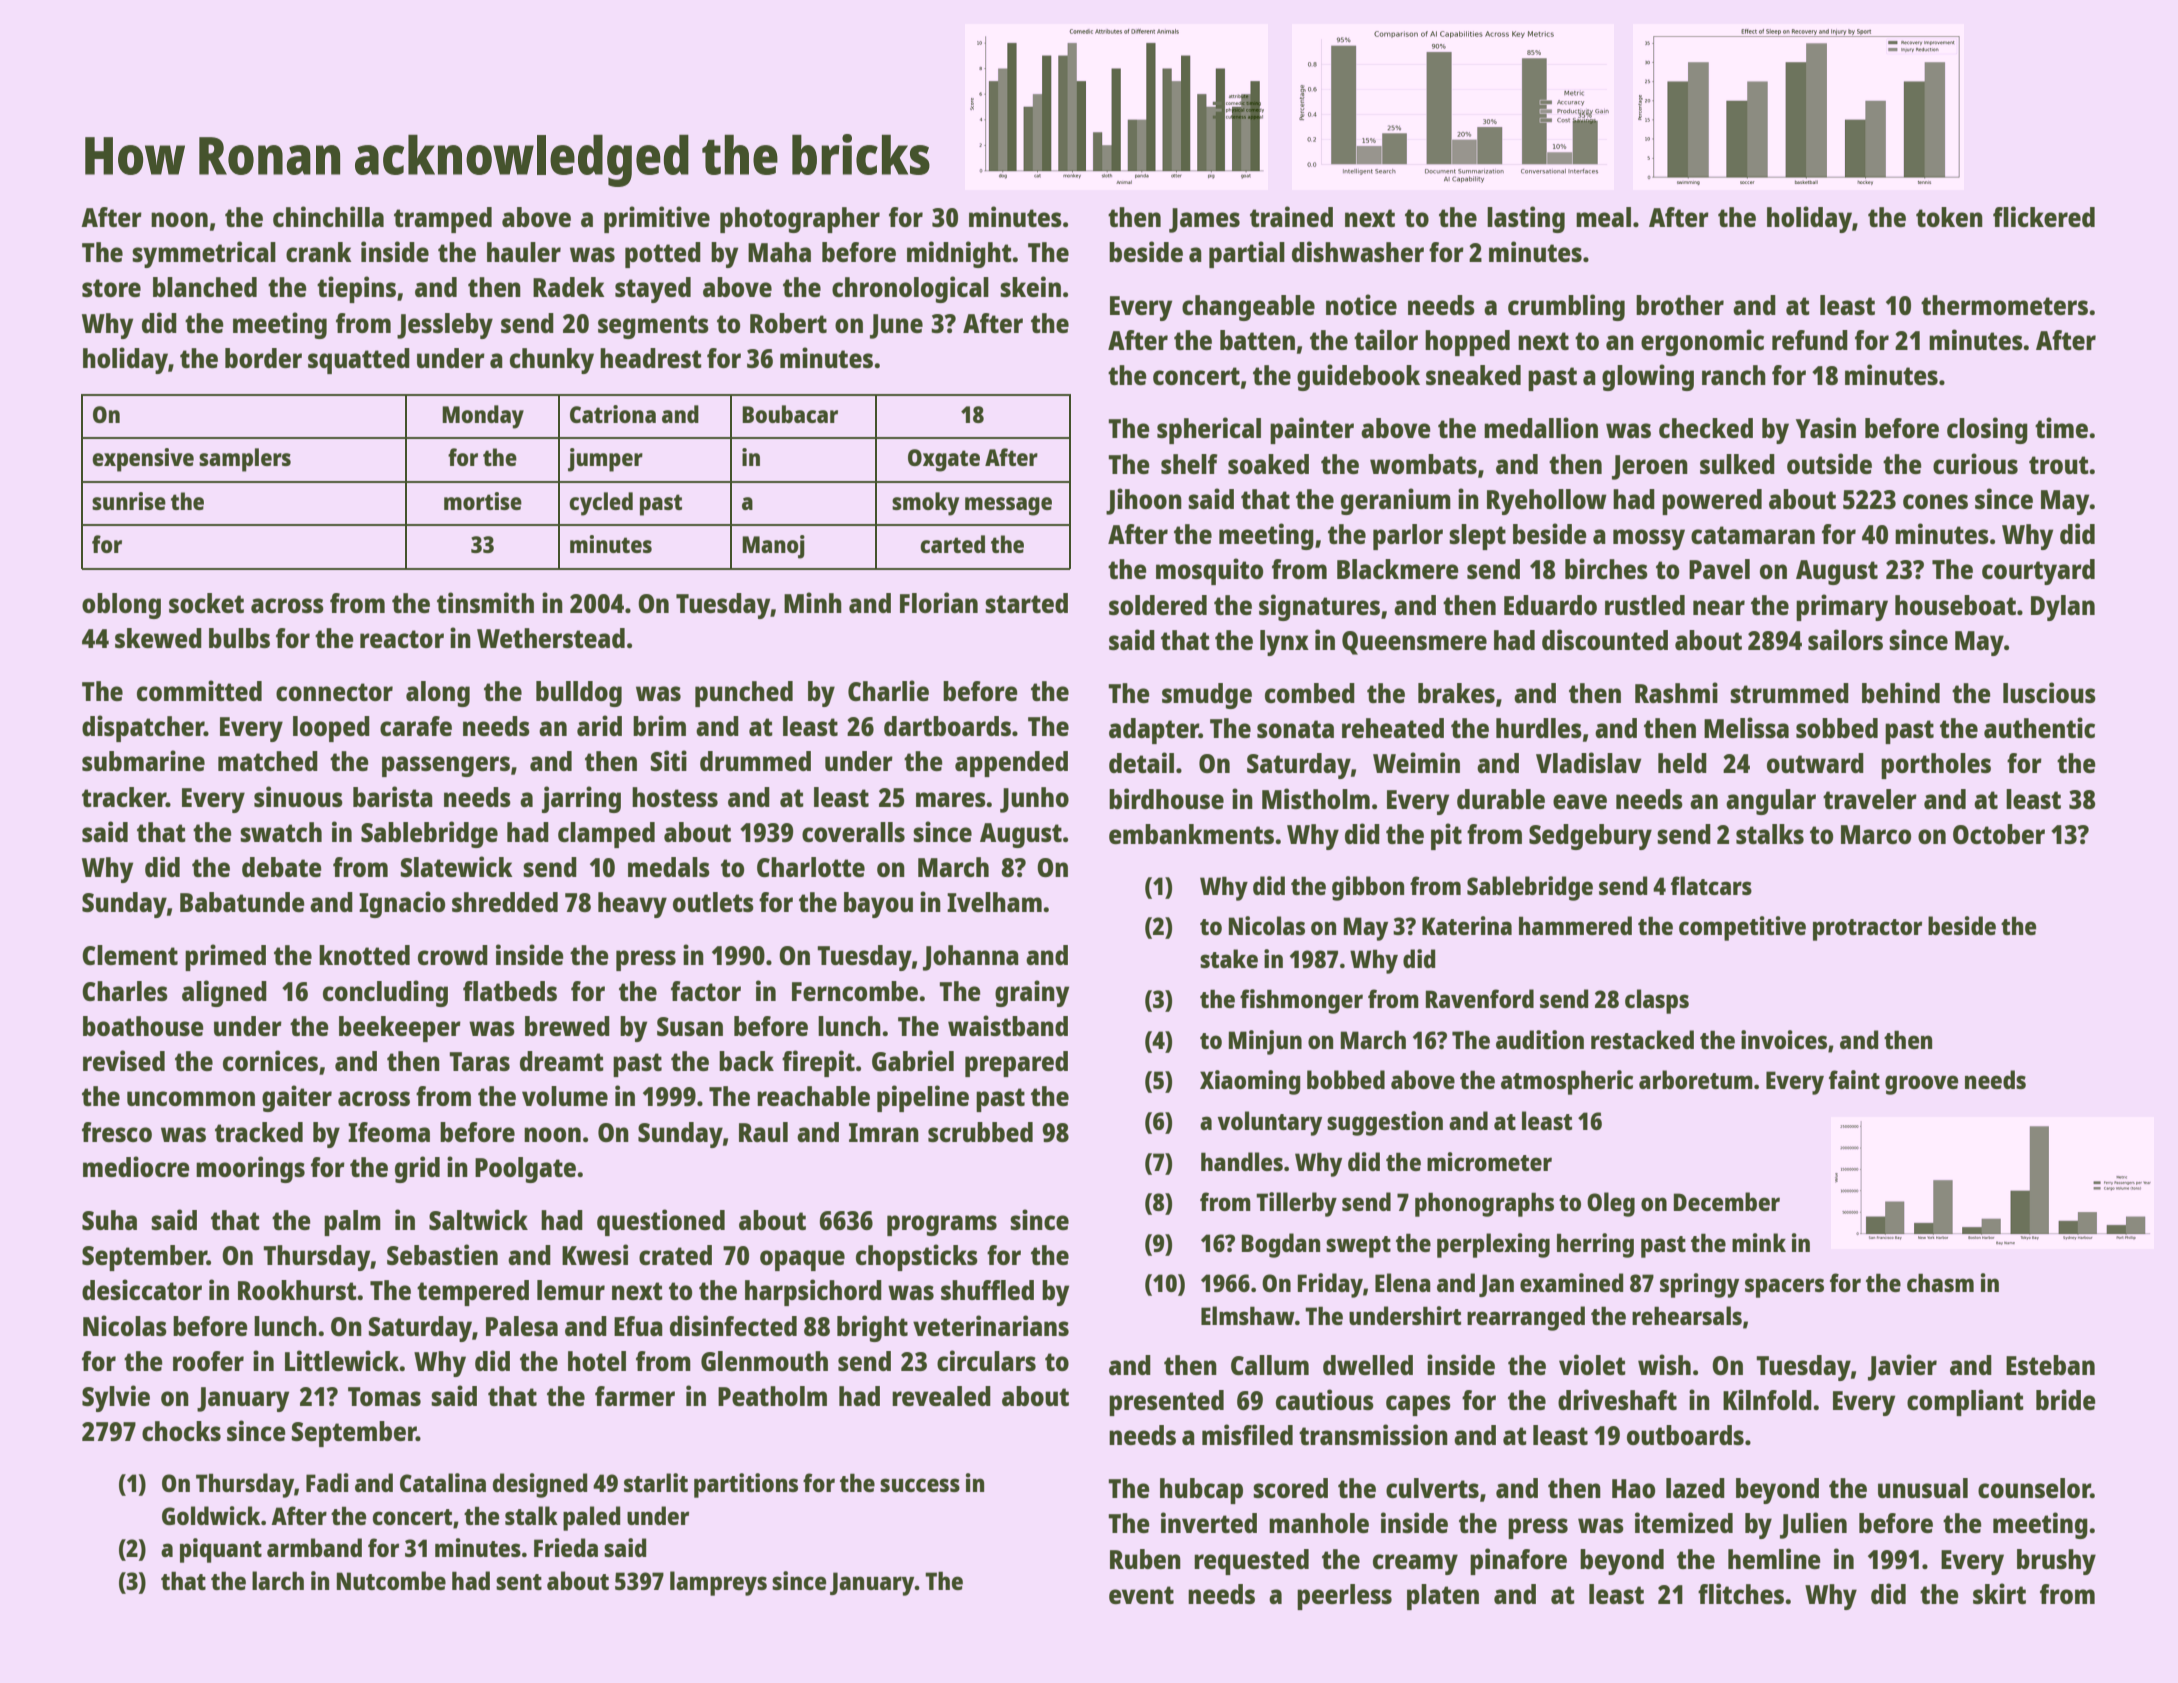  Describe the element at coordinates (1265, 1042) in the page. I see `Minjun` at that location.
